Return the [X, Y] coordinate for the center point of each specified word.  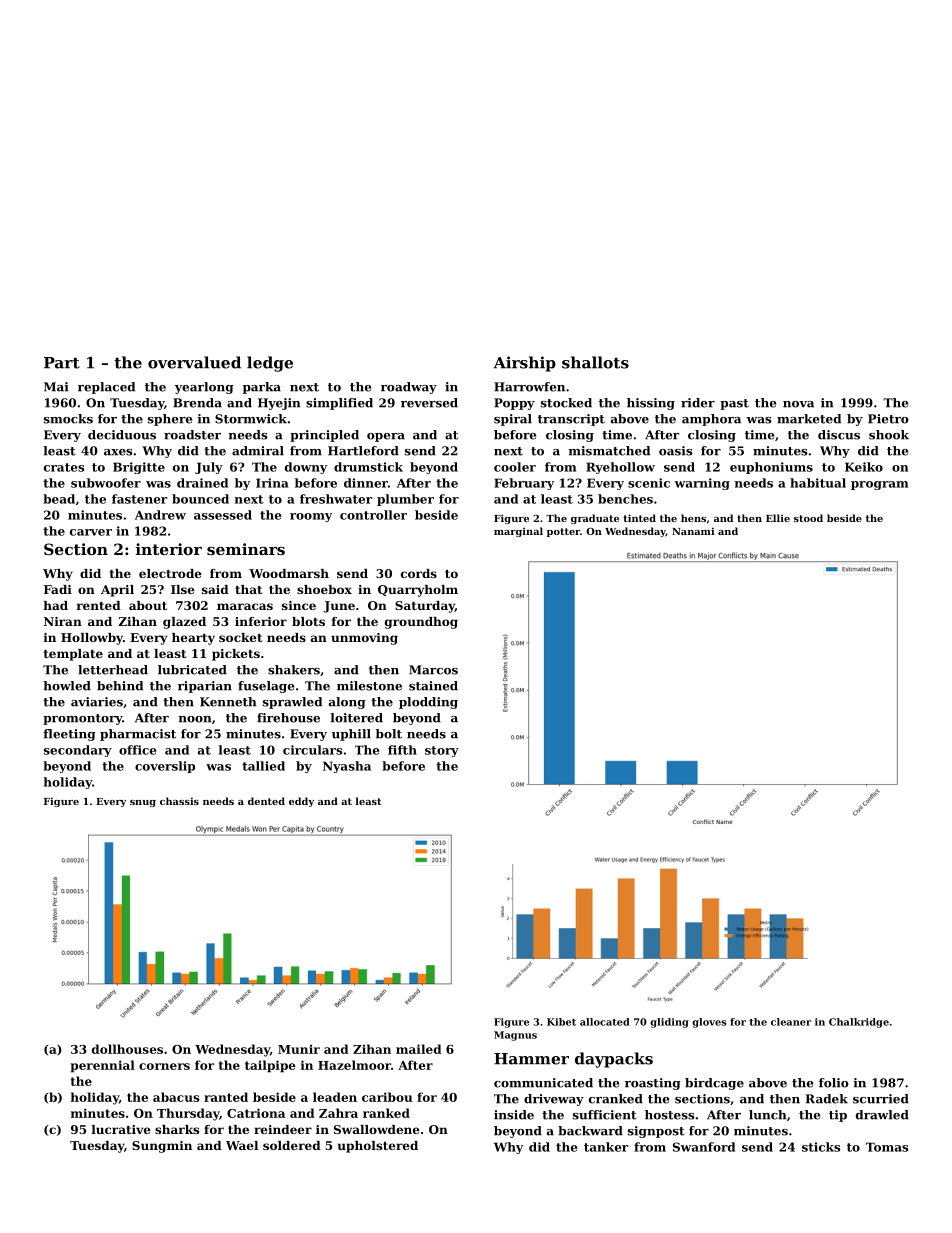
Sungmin [162, 1147]
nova [798, 404]
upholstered [378, 1147]
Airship [525, 364]
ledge [270, 364]
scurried [881, 1099]
